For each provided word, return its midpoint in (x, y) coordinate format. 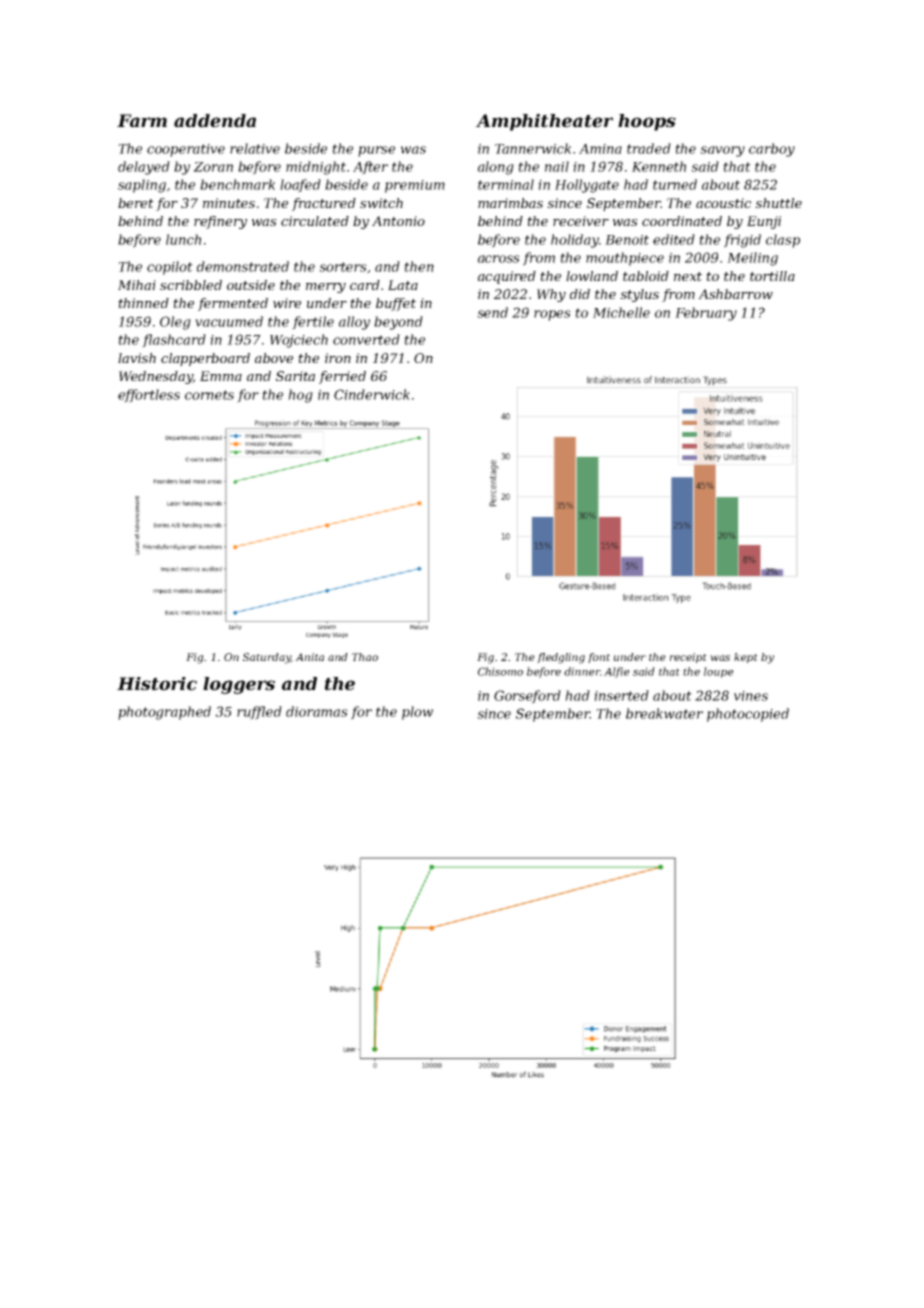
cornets (209, 395)
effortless (149, 396)
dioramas (317, 711)
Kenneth (659, 166)
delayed (144, 168)
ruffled (259, 713)
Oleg (175, 323)
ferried (342, 377)
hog (300, 396)
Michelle (621, 312)
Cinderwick (372, 394)
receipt (688, 658)
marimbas (510, 203)
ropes (552, 315)
